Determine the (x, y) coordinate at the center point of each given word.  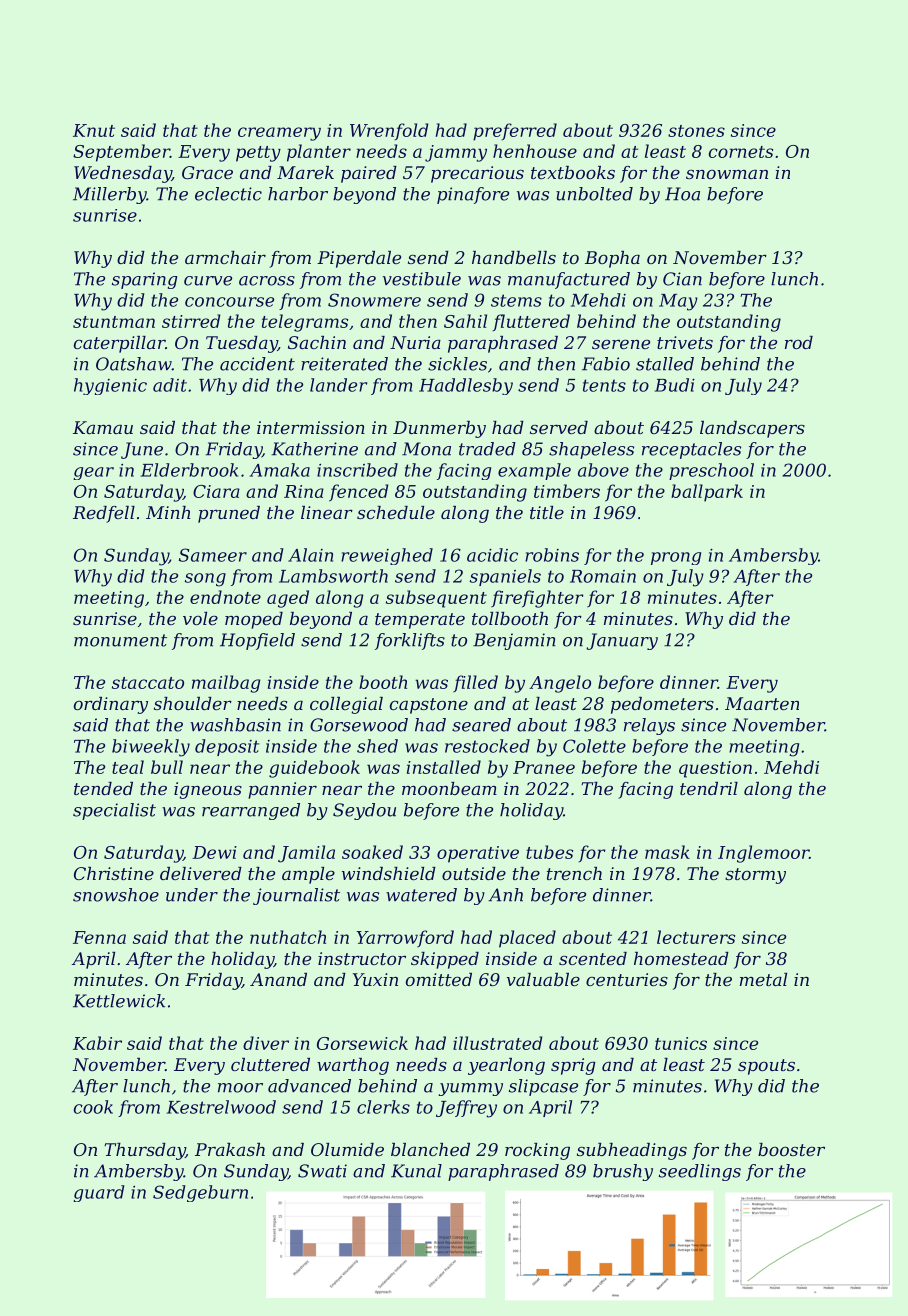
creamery (279, 134)
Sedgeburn (200, 1193)
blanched (430, 1149)
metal (763, 979)
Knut (94, 130)
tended (103, 788)
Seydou (364, 811)
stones (696, 131)
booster (791, 1149)
